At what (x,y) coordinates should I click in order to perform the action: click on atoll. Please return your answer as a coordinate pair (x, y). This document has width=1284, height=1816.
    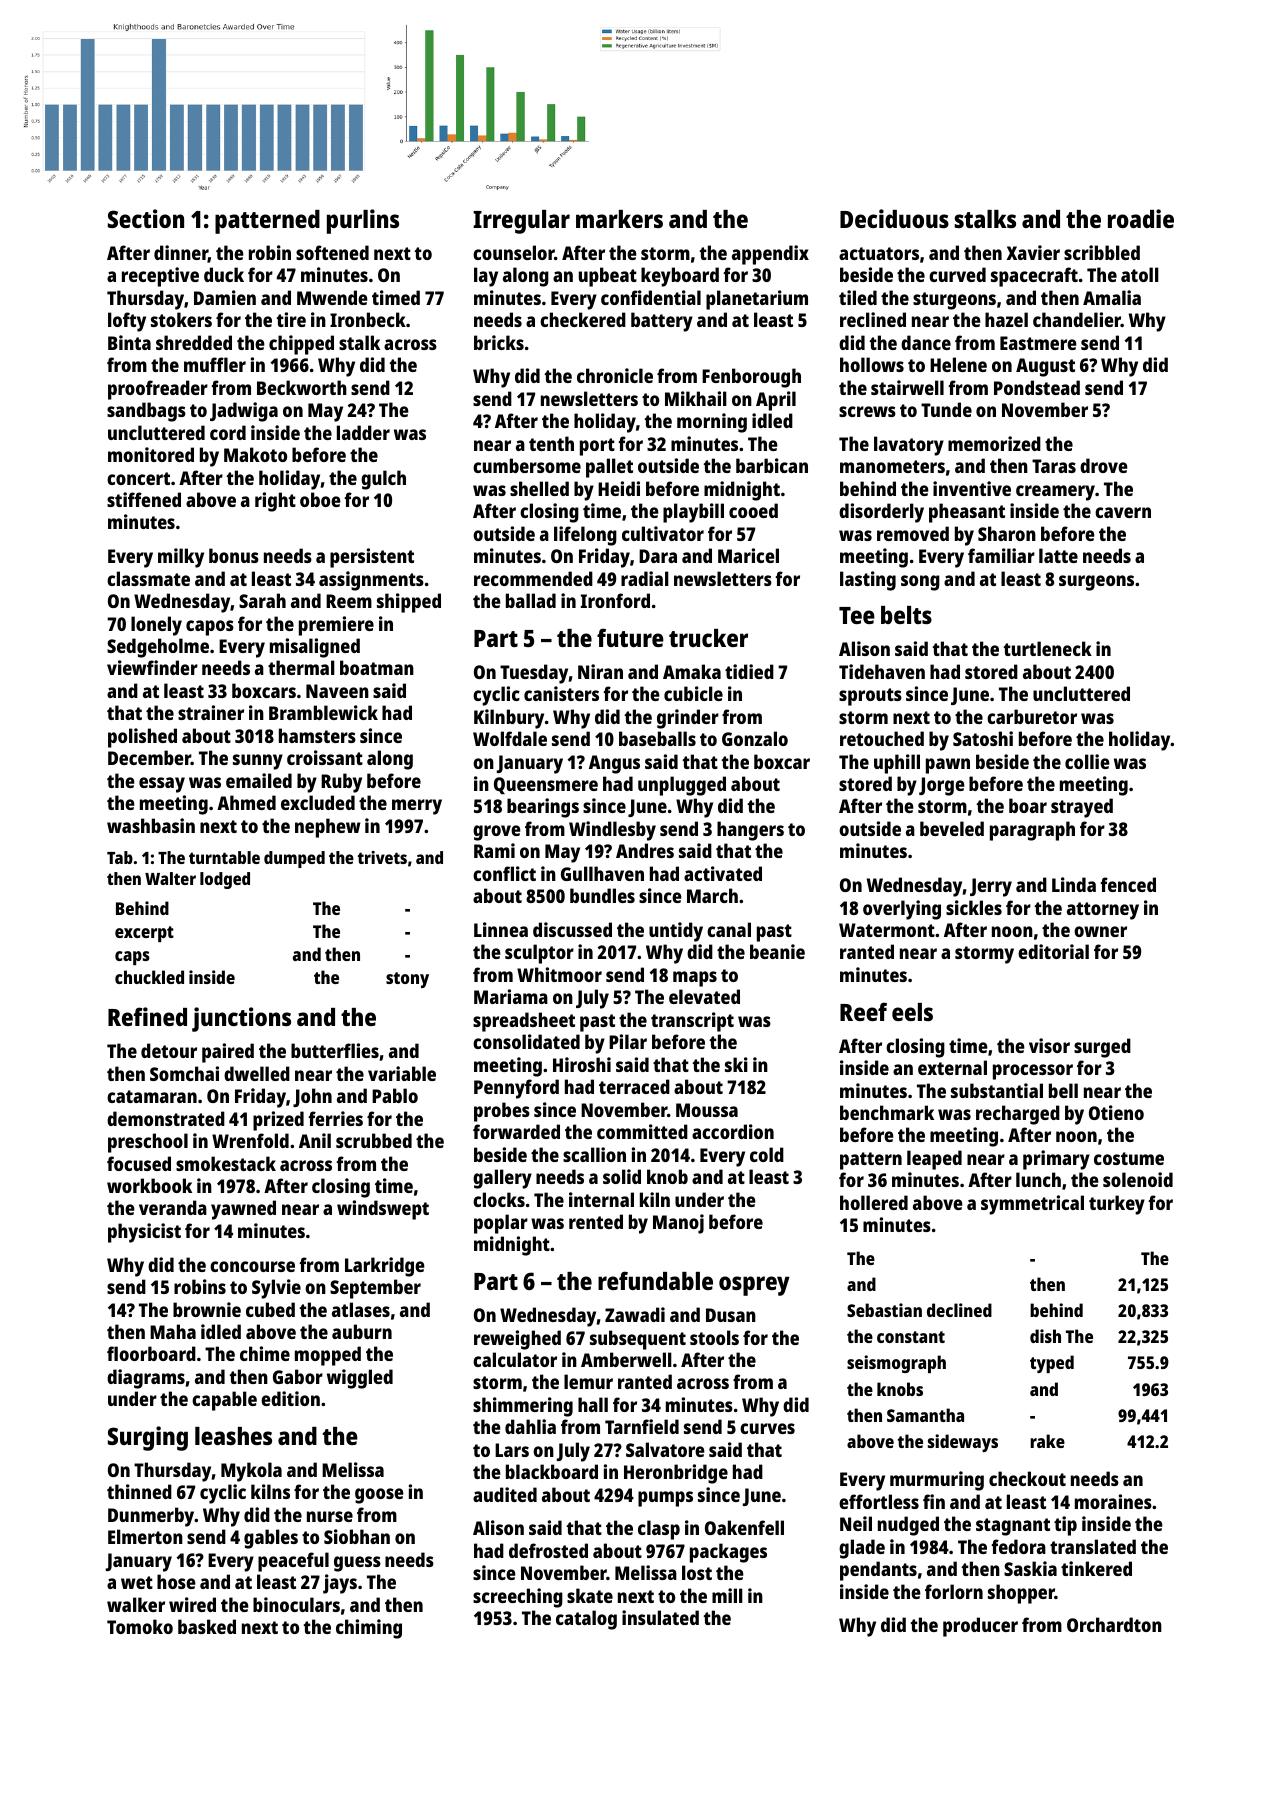
    Looking at the image, I should click on (1140, 274).
